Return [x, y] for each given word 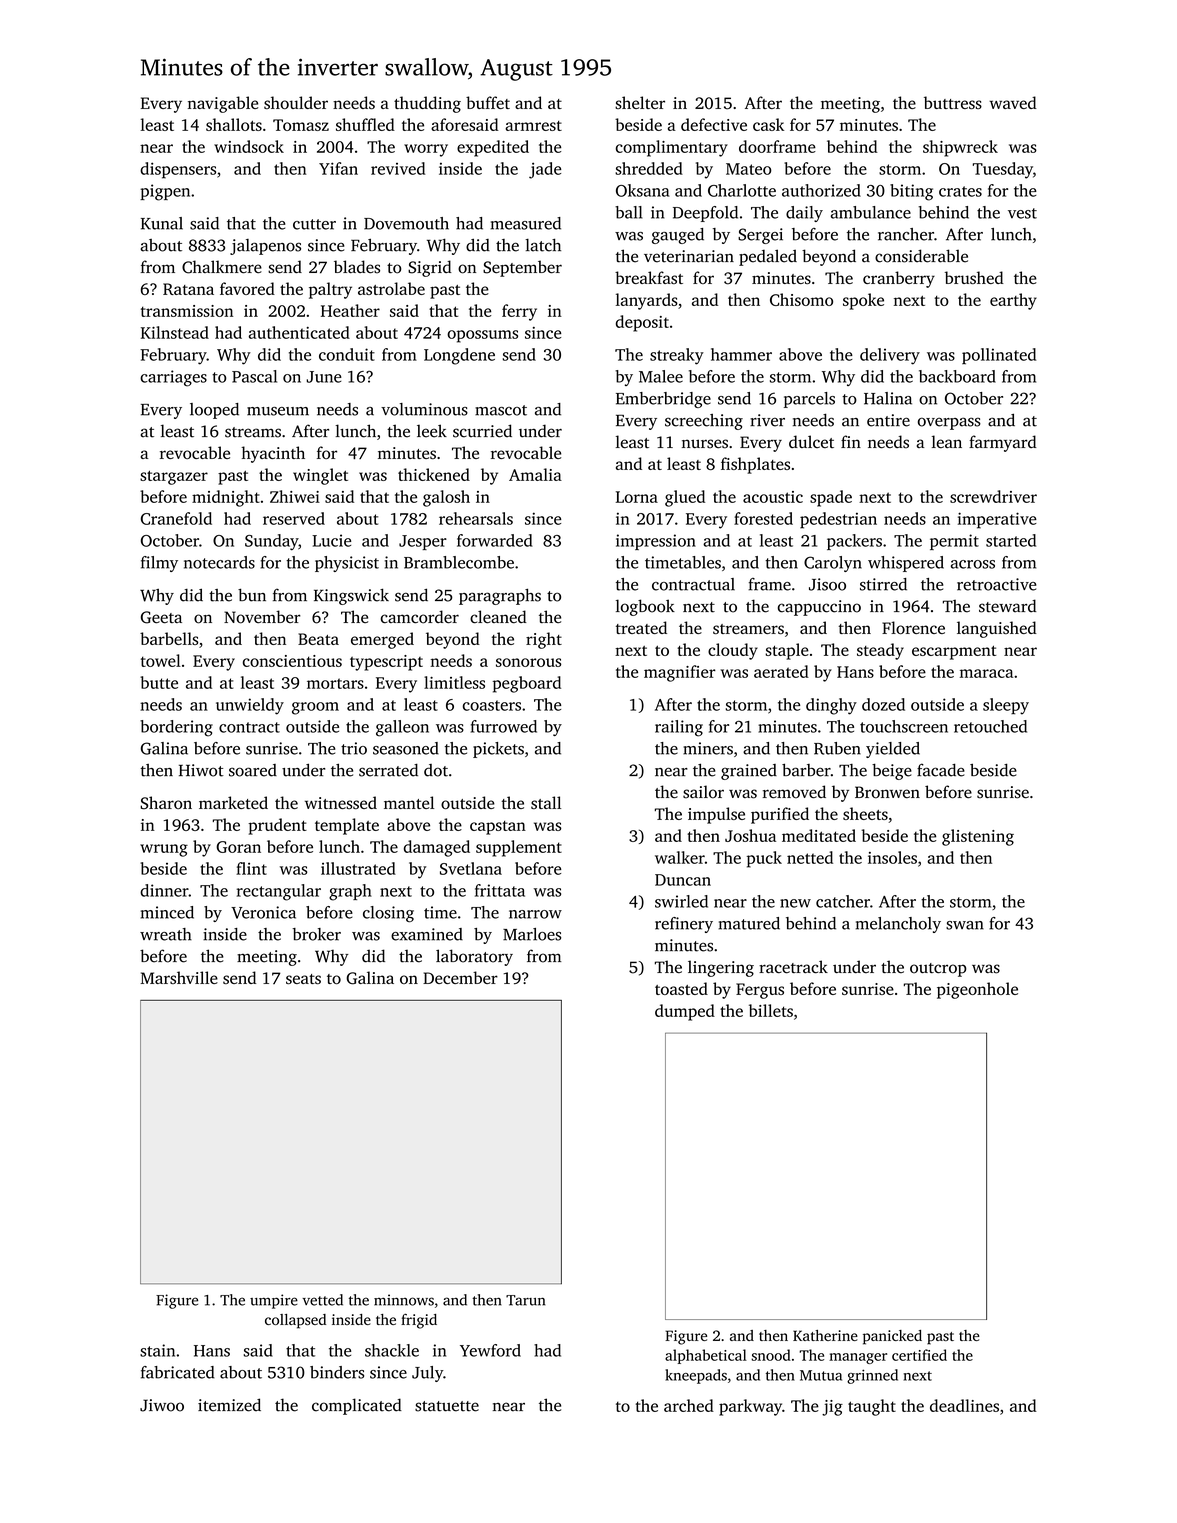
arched [689, 1405]
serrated [388, 770]
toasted [681, 988]
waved [1013, 102]
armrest [533, 126]
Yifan [338, 168]
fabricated [178, 1372]
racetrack [793, 967]
